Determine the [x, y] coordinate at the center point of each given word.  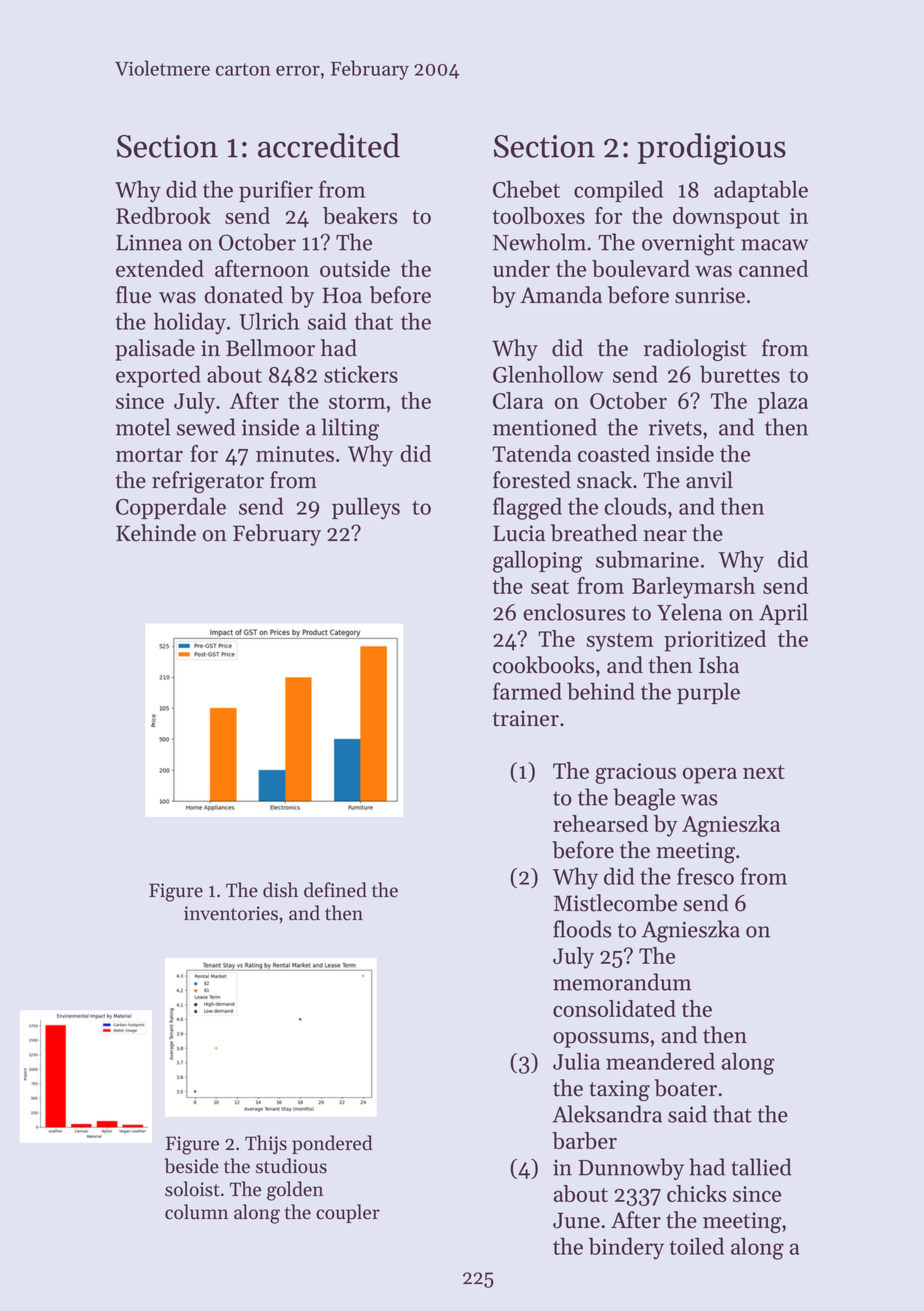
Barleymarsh [693, 588]
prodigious [711, 149]
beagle [644, 799]
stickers [361, 374]
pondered [332, 1144]
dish [280, 890]
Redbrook [163, 215]
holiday [190, 323]
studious [291, 1166]
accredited [329, 145]
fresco [705, 876]
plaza [783, 403]
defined [335, 890]
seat [550, 587]
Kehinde [156, 533]
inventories [231, 913]
